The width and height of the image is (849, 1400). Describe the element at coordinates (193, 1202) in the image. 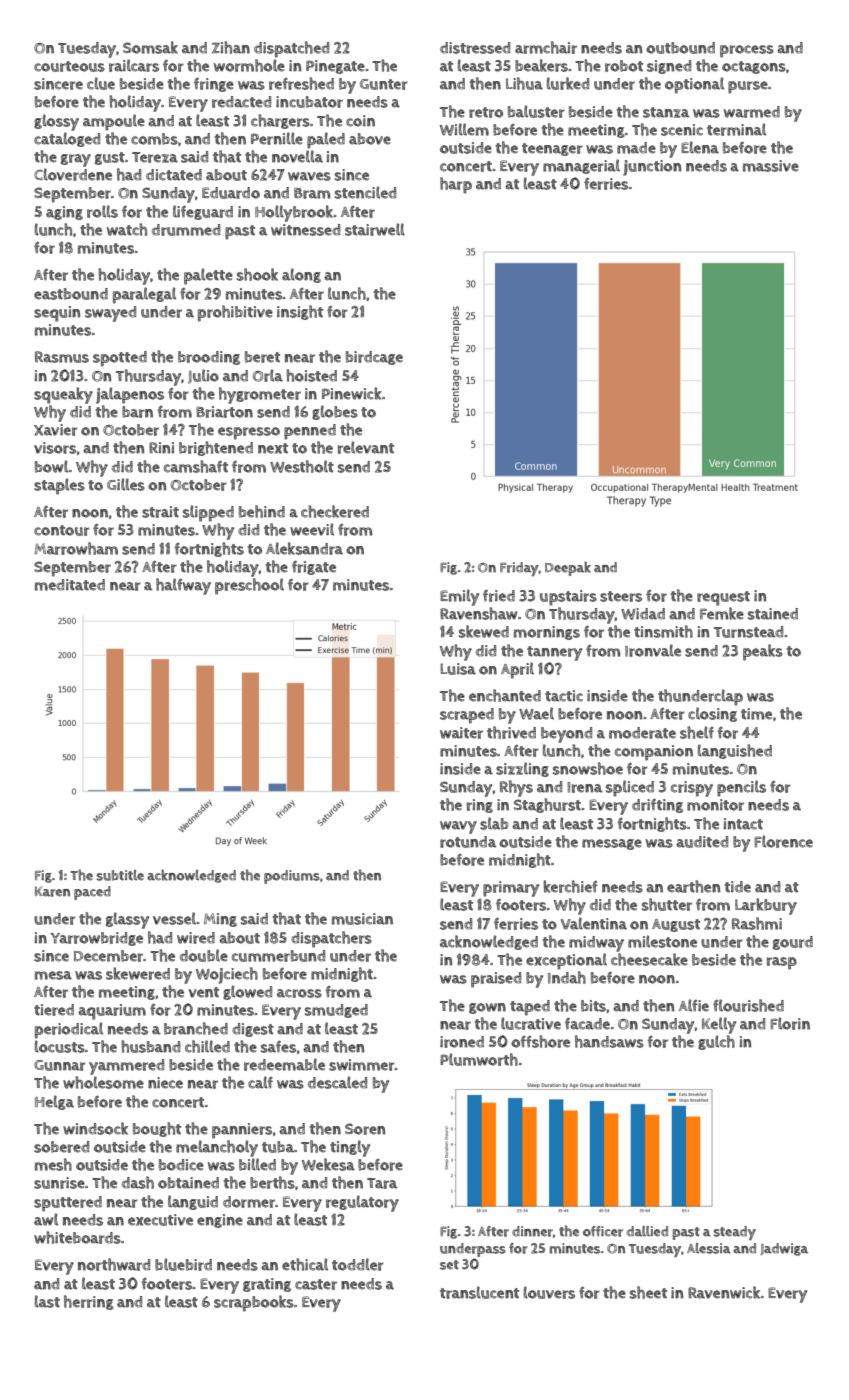

I see `languid` at that location.
